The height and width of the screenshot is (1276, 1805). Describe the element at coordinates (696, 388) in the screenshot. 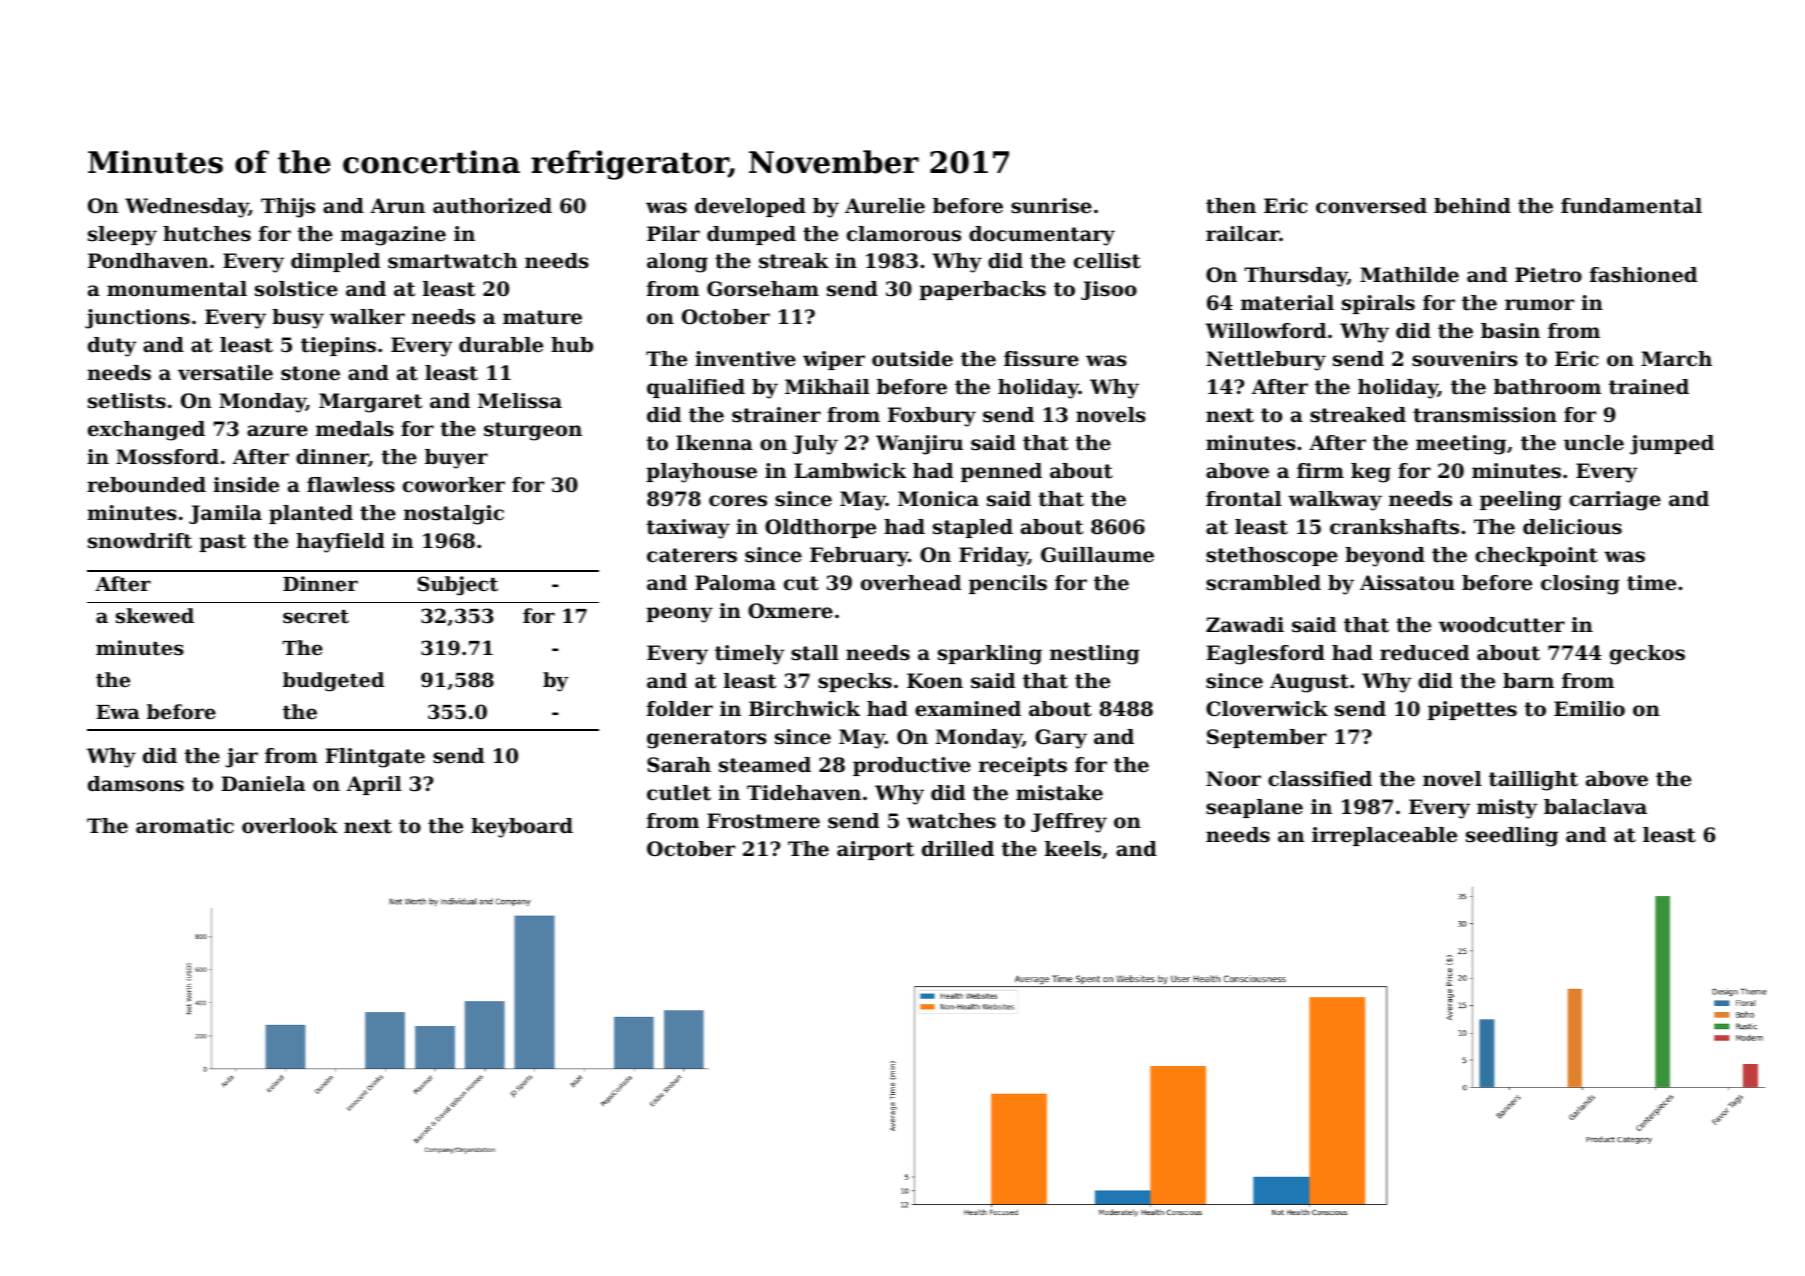

I see `qualified` at that location.
